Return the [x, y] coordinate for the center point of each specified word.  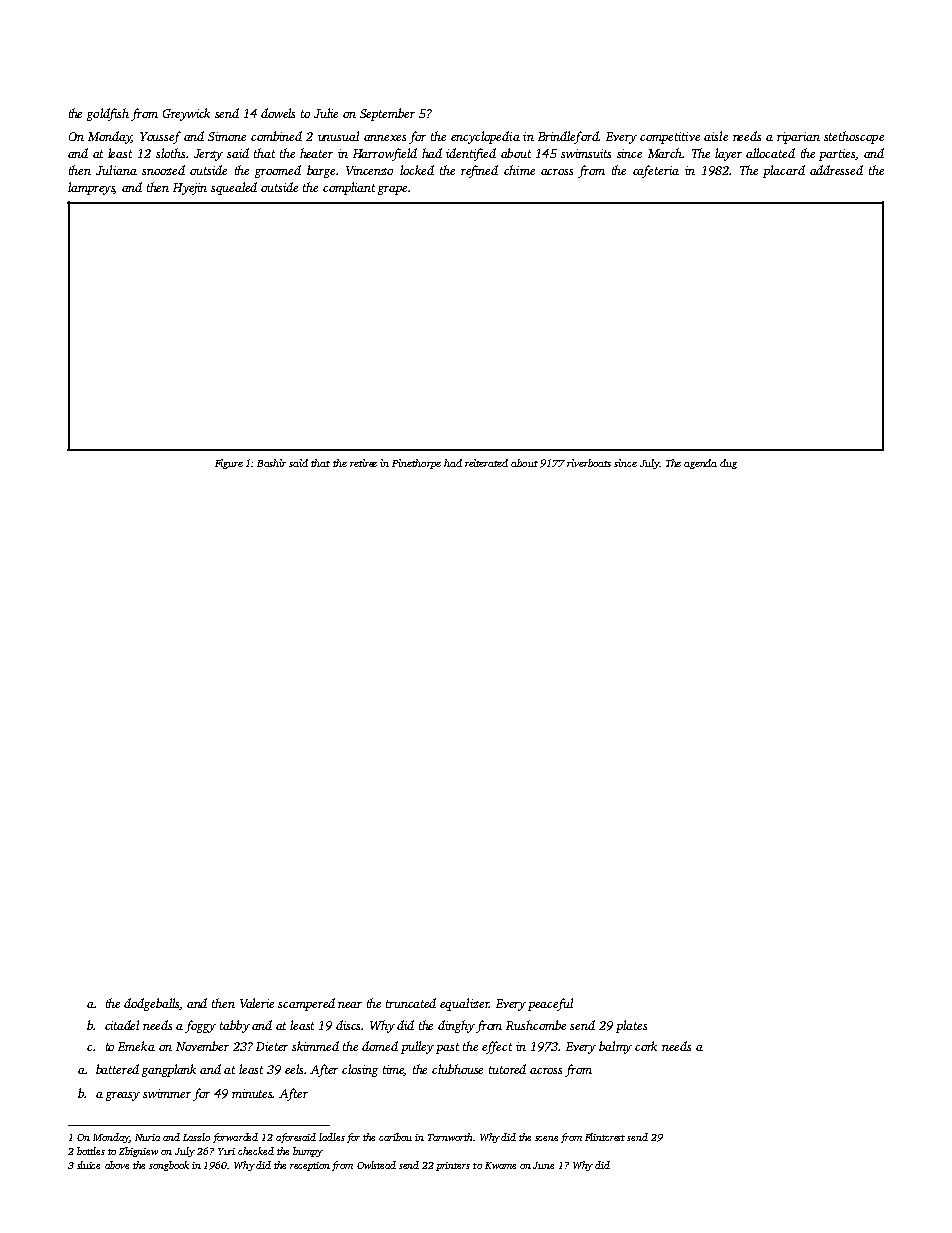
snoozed [163, 170]
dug [728, 464]
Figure [229, 464]
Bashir [271, 463]
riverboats [589, 463]
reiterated [486, 463]
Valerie [257, 1003]
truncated [411, 1003]
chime [519, 170]
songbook [169, 1166]
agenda [700, 464]
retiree [363, 463]
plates [631, 1026]
